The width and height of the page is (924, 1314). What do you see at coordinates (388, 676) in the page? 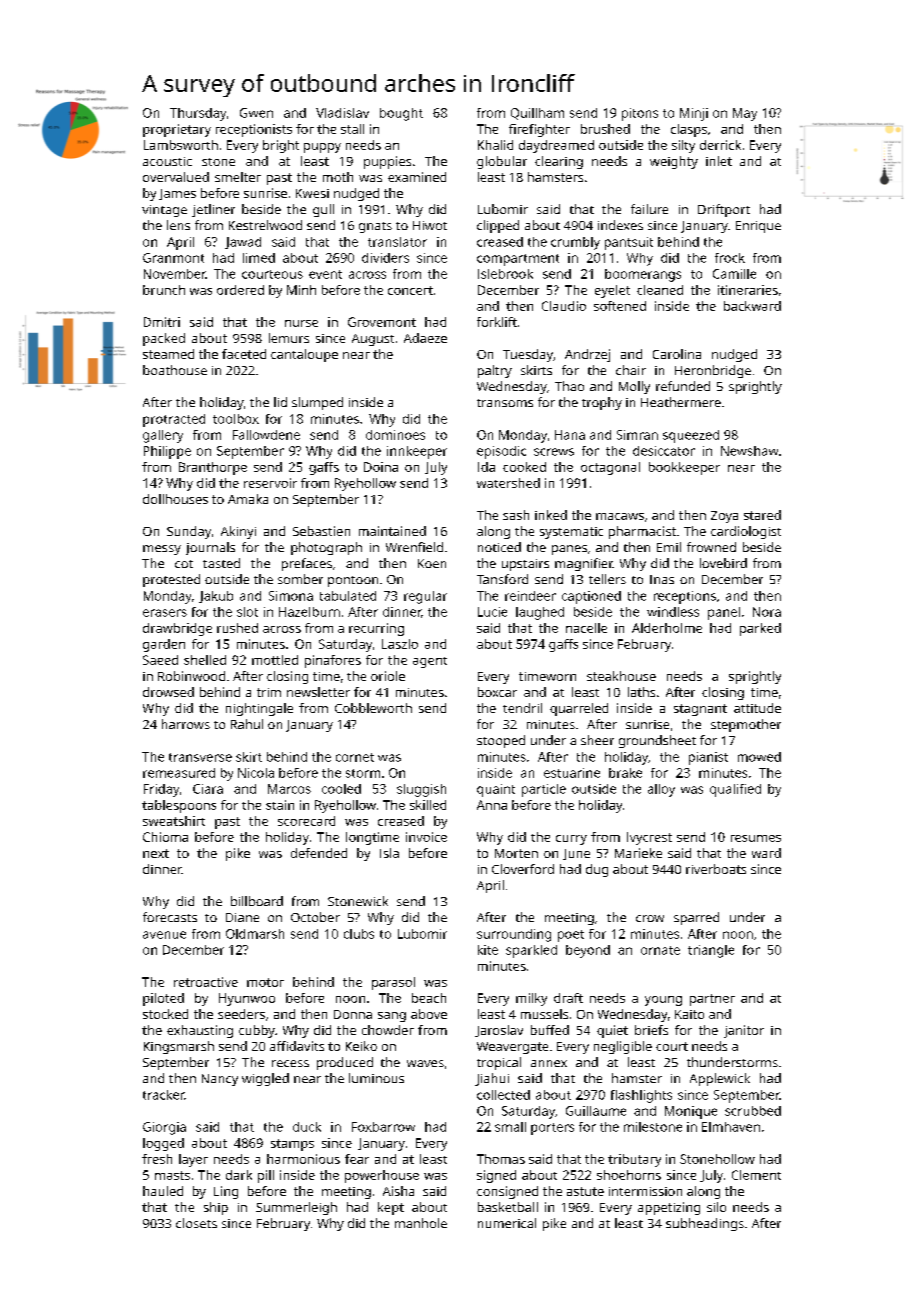
I see `oriole` at bounding box center [388, 676].
